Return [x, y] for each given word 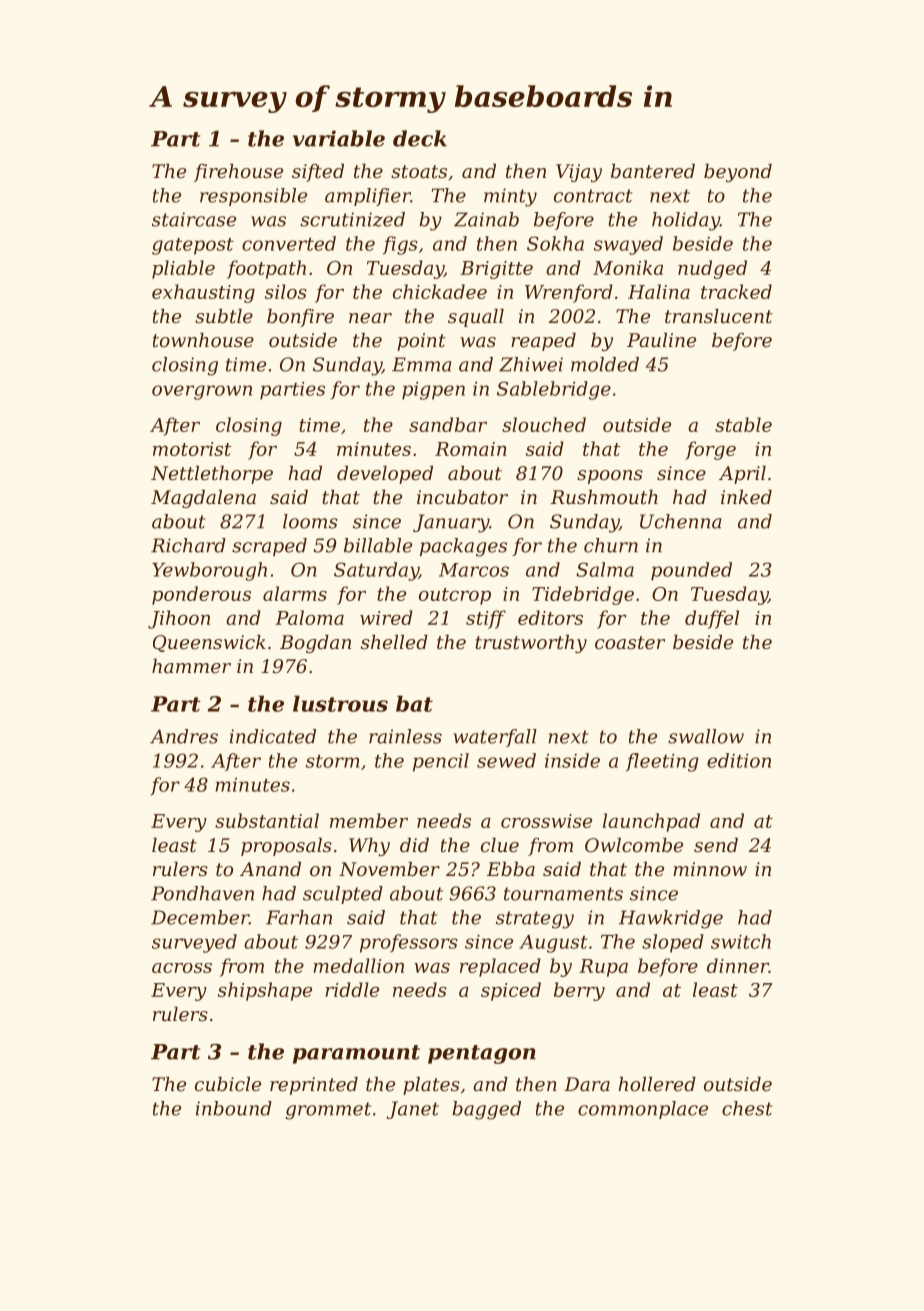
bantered [653, 171]
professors [409, 943]
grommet [328, 1111]
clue [500, 845]
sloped [673, 943]
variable [339, 138]
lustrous [340, 703]
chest [747, 1108]
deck [420, 138]
